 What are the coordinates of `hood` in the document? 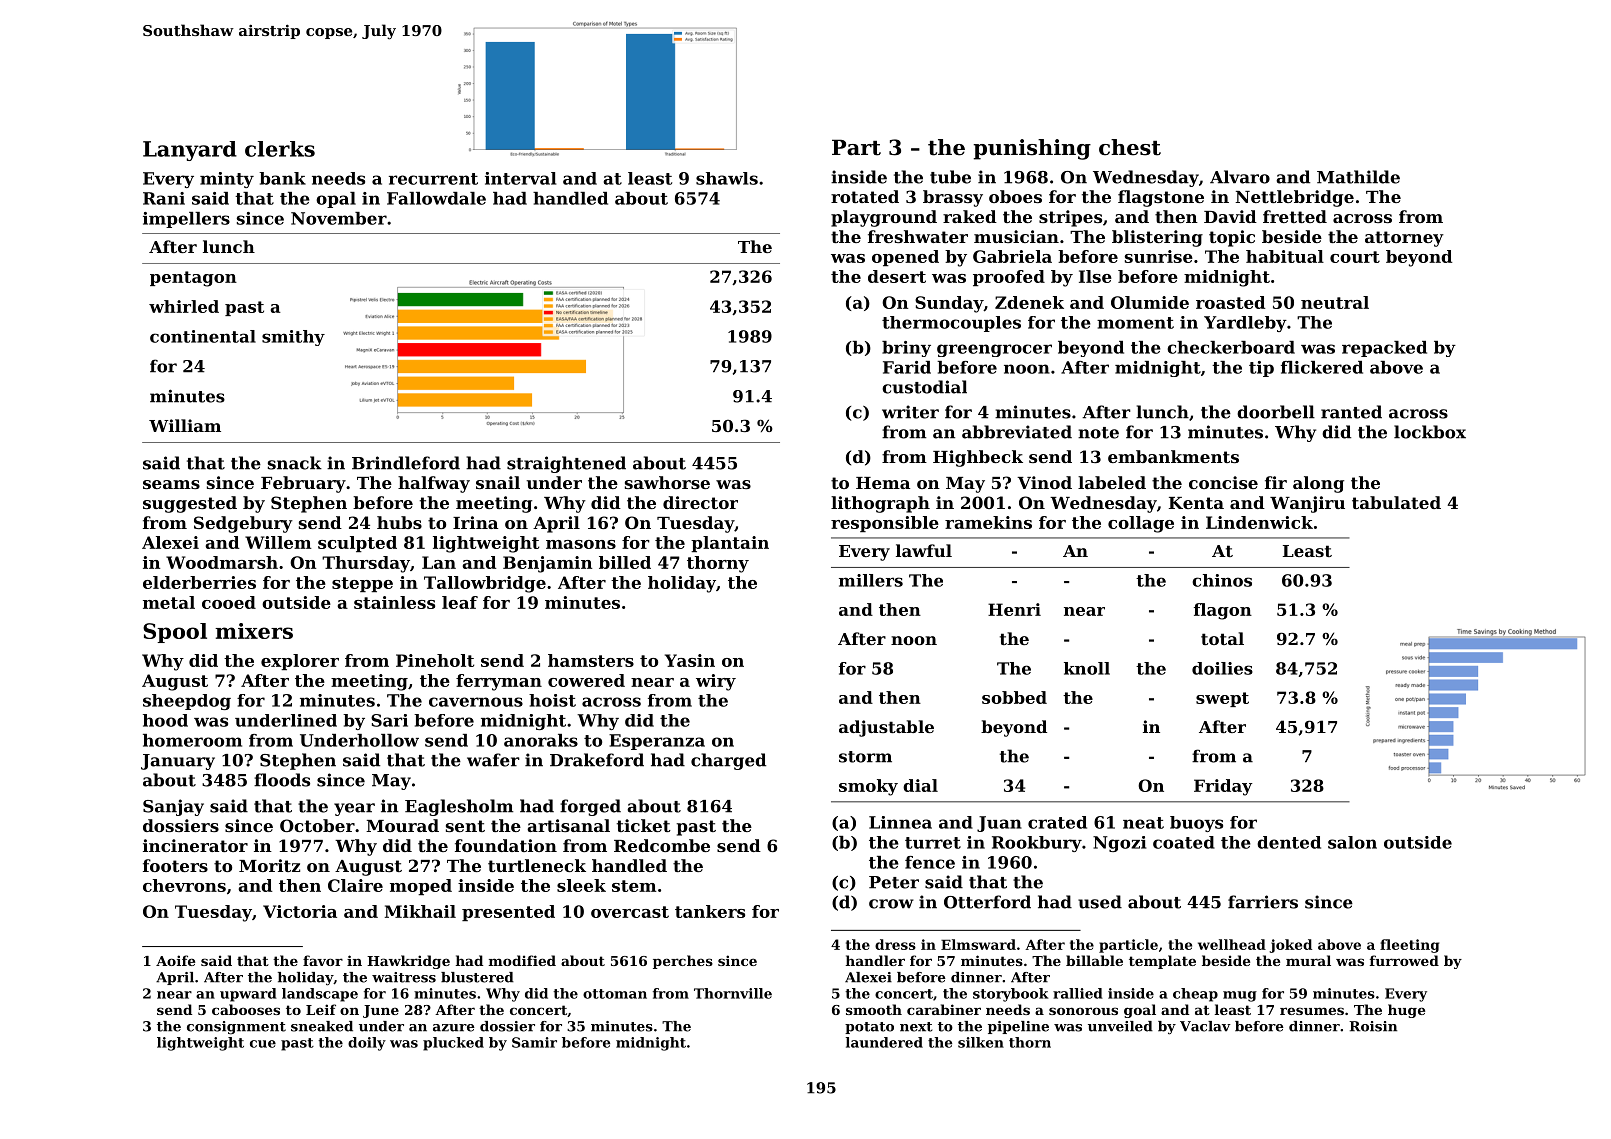 It's located at (165, 720).
